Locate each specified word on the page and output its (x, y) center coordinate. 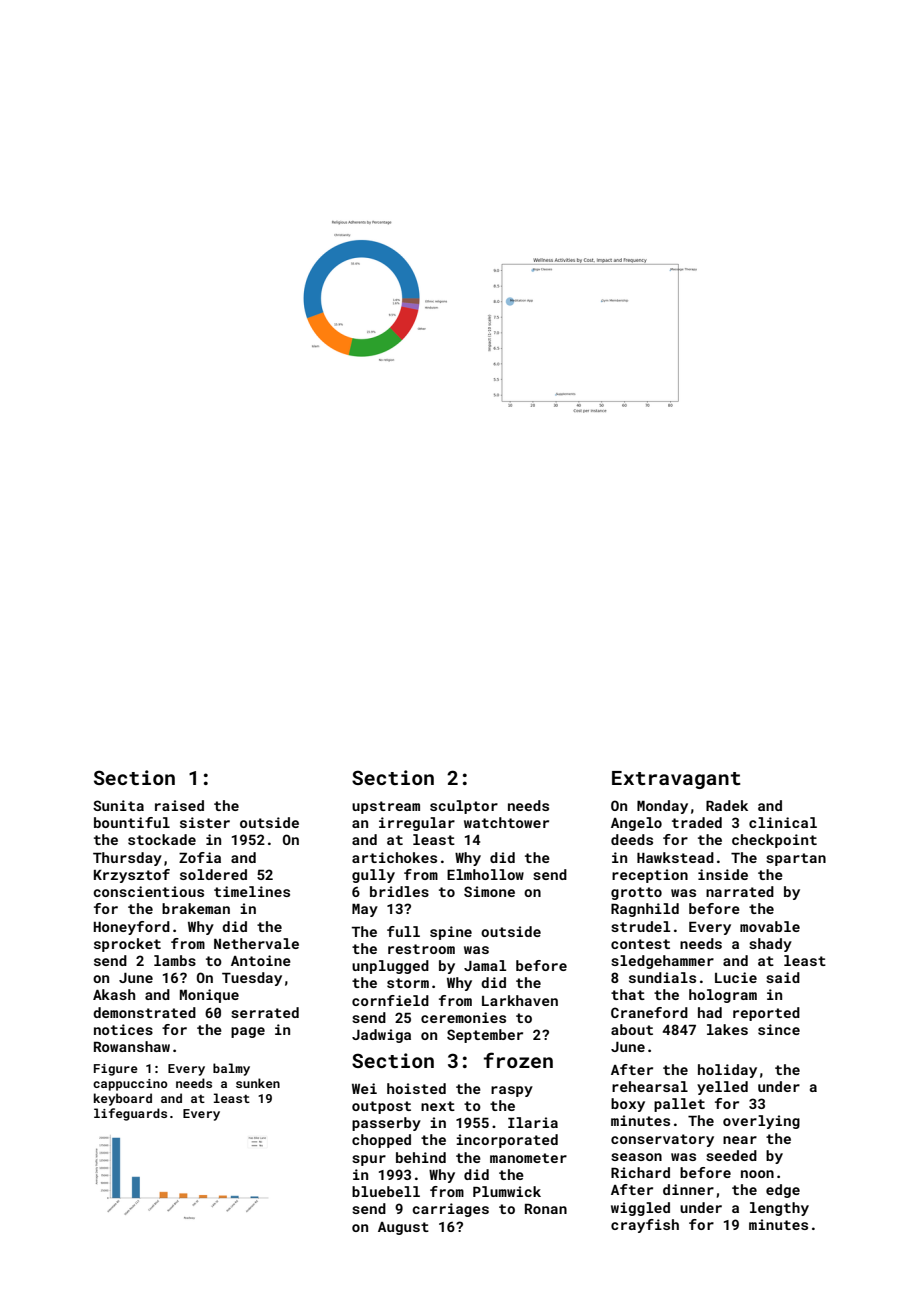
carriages (450, 1210)
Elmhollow (485, 874)
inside (723, 874)
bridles (399, 891)
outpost (381, 1107)
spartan (796, 859)
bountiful (132, 822)
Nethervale (256, 943)
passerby (386, 1124)
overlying (761, 1122)
